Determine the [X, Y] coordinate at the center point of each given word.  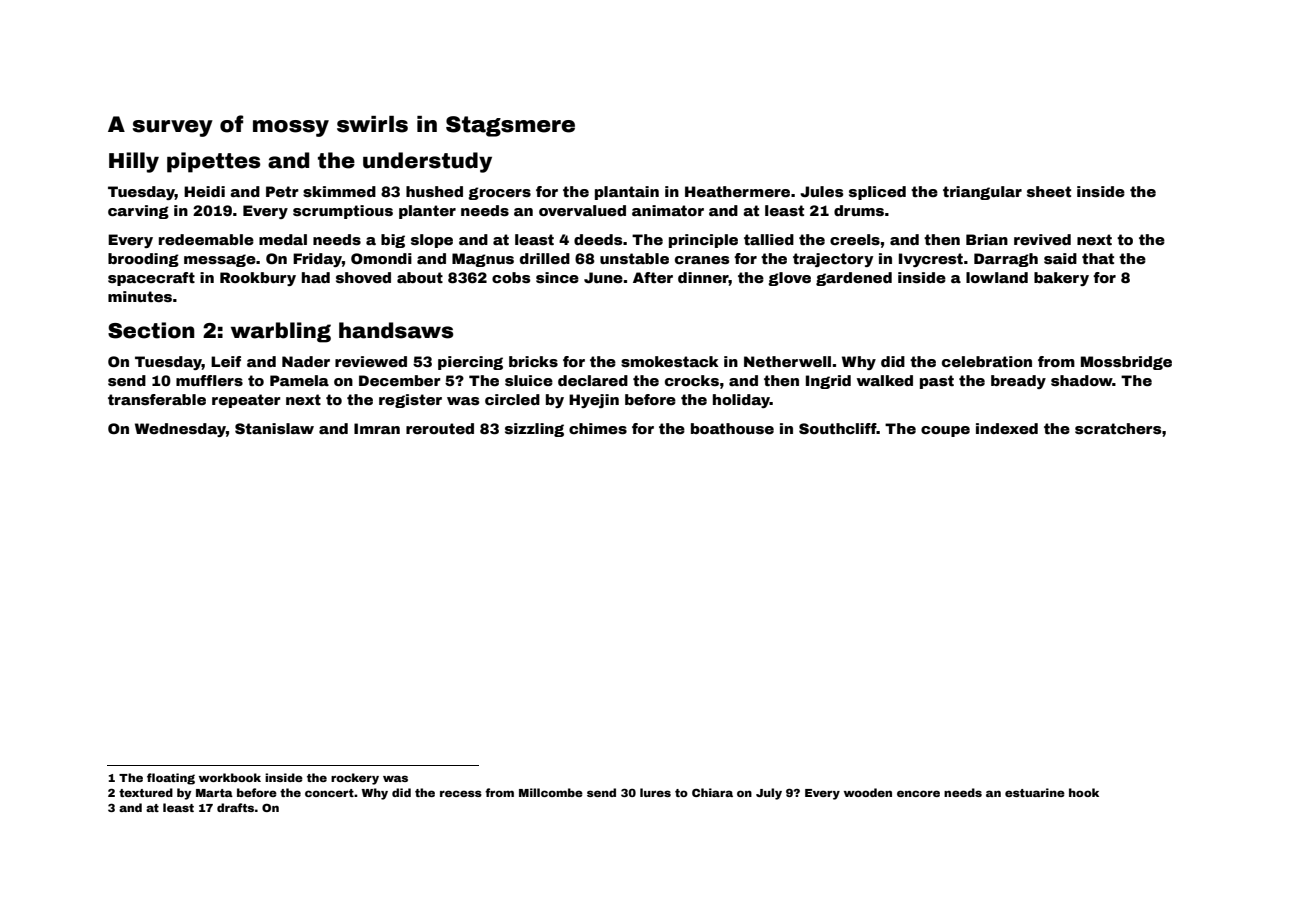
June [603, 277]
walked [885, 380]
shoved [363, 277]
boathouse [732, 428]
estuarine [1035, 792]
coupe [945, 431]
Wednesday [180, 430]
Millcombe [551, 792]
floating [171, 779]
